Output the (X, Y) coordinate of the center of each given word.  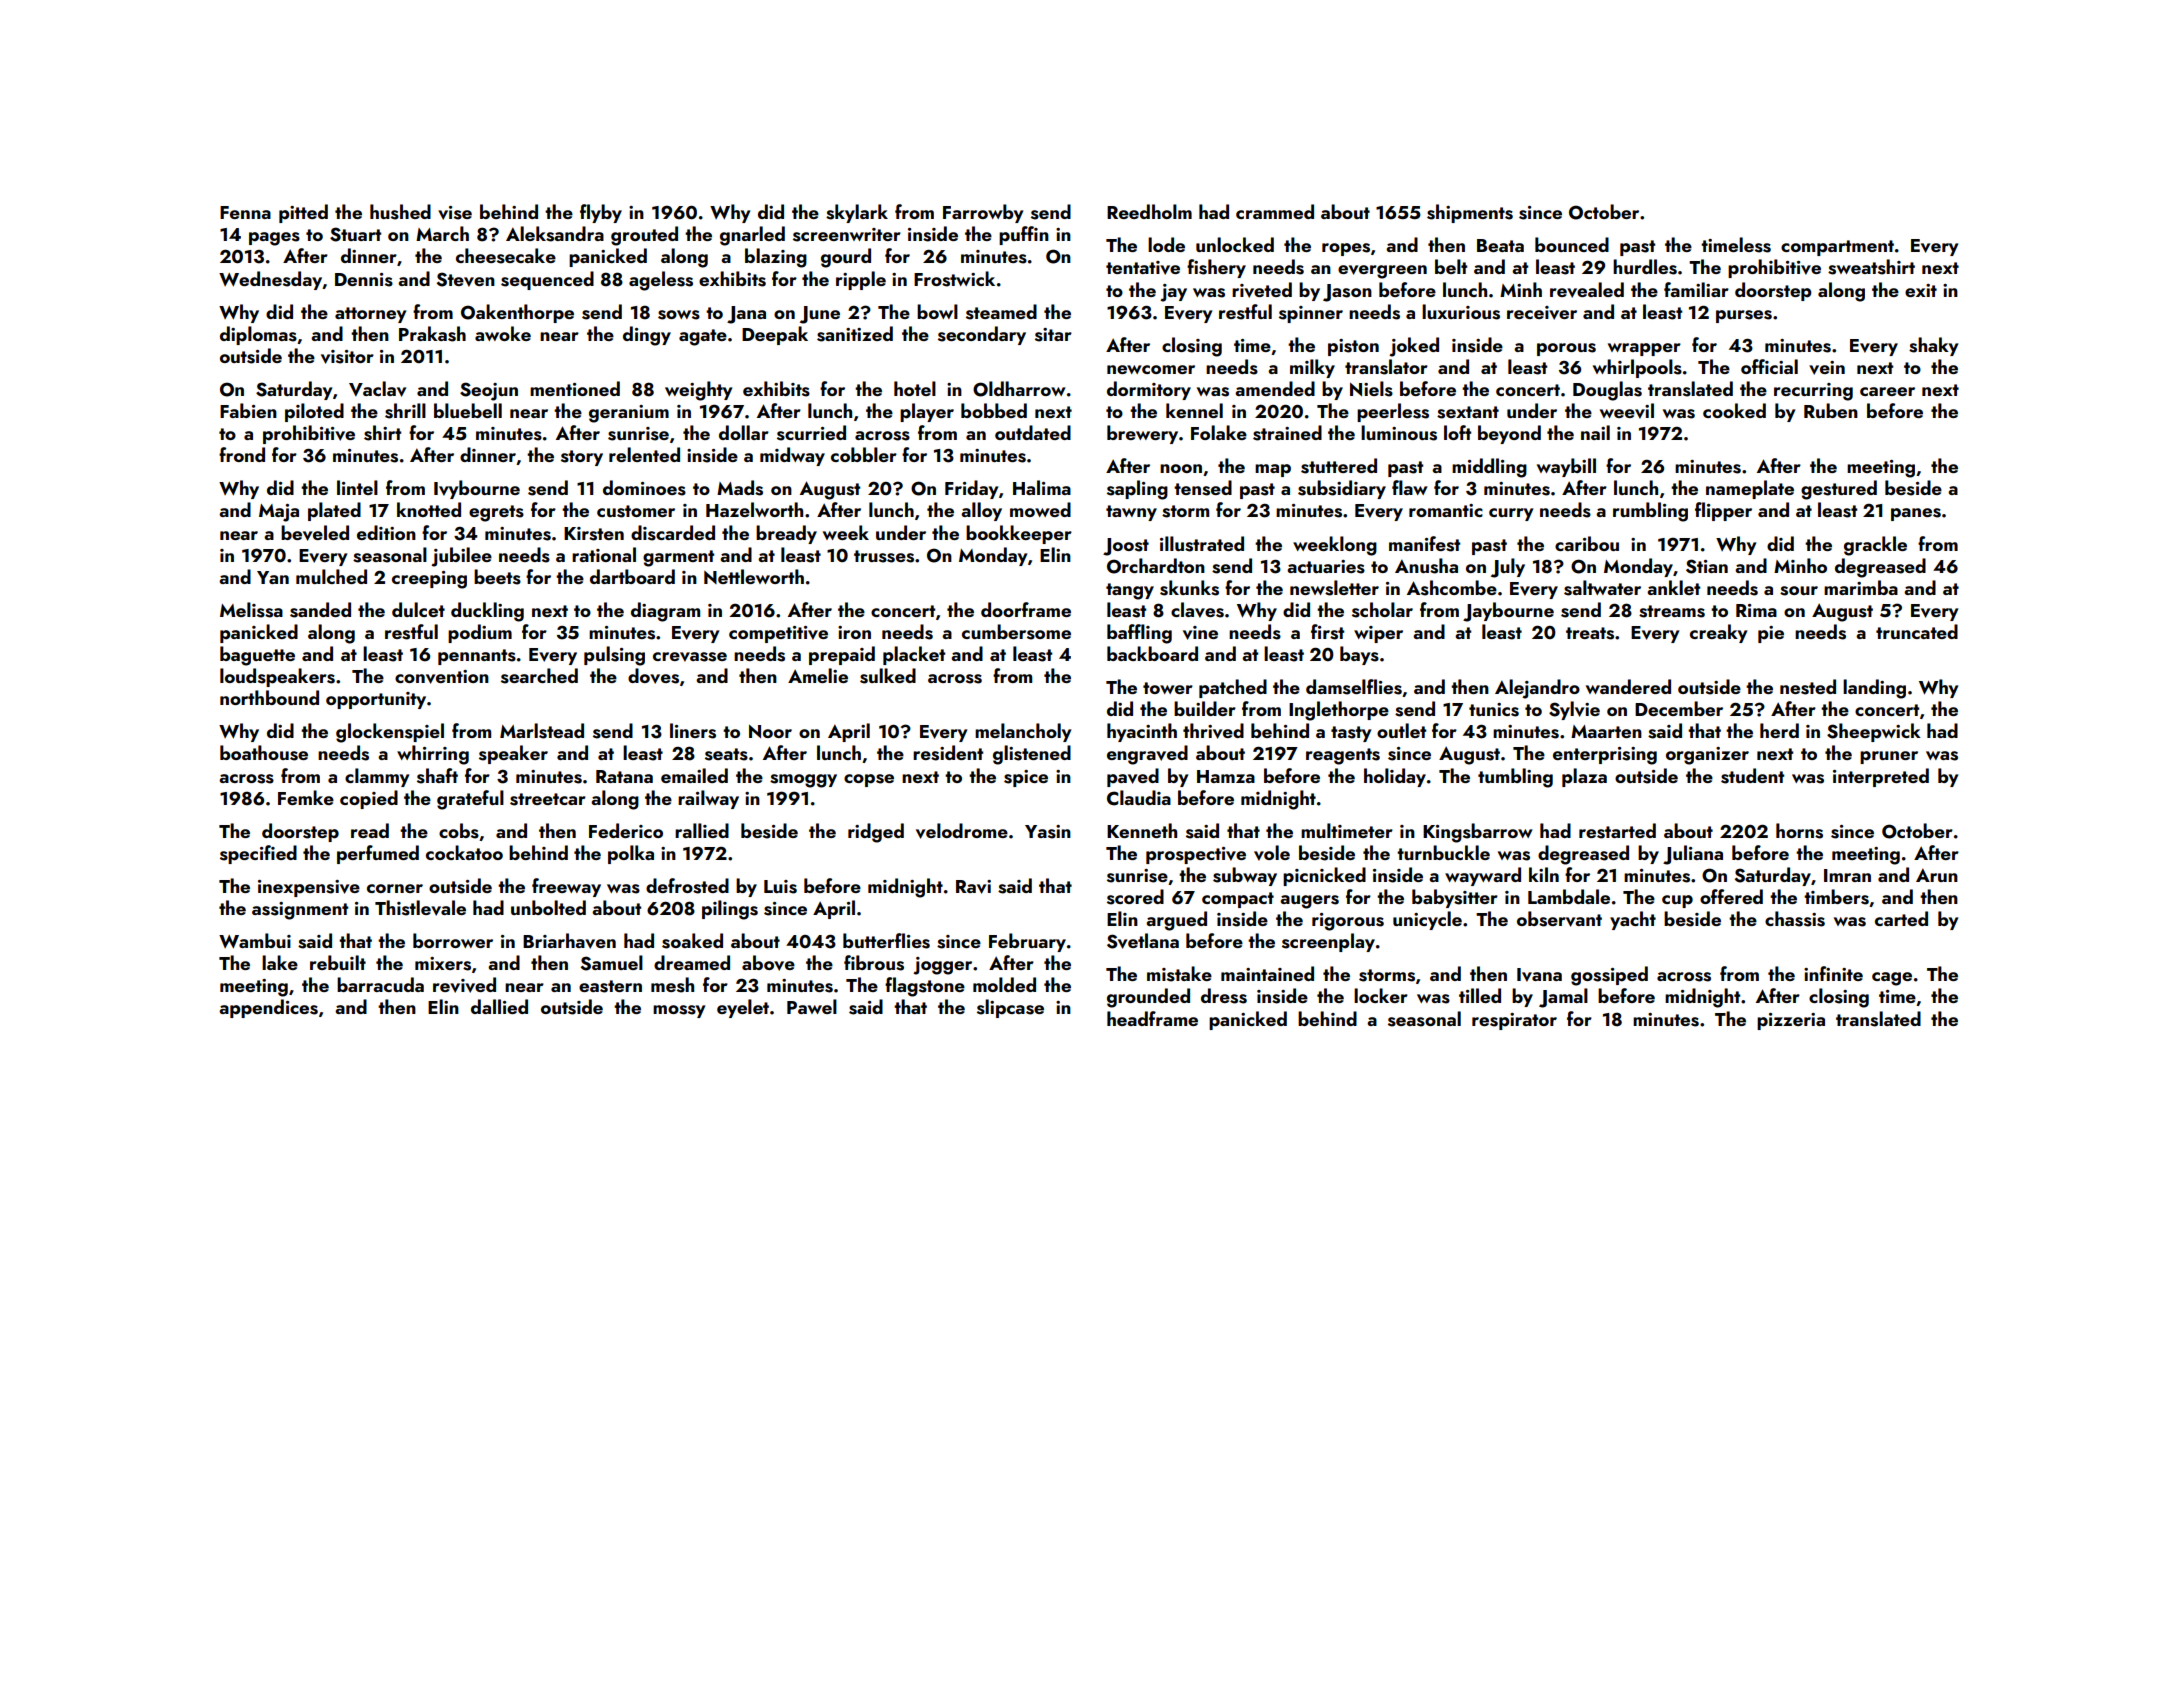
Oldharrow (1019, 389)
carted (1901, 918)
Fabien (248, 410)
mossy (679, 1011)
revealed (1587, 290)
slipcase (1010, 1008)
